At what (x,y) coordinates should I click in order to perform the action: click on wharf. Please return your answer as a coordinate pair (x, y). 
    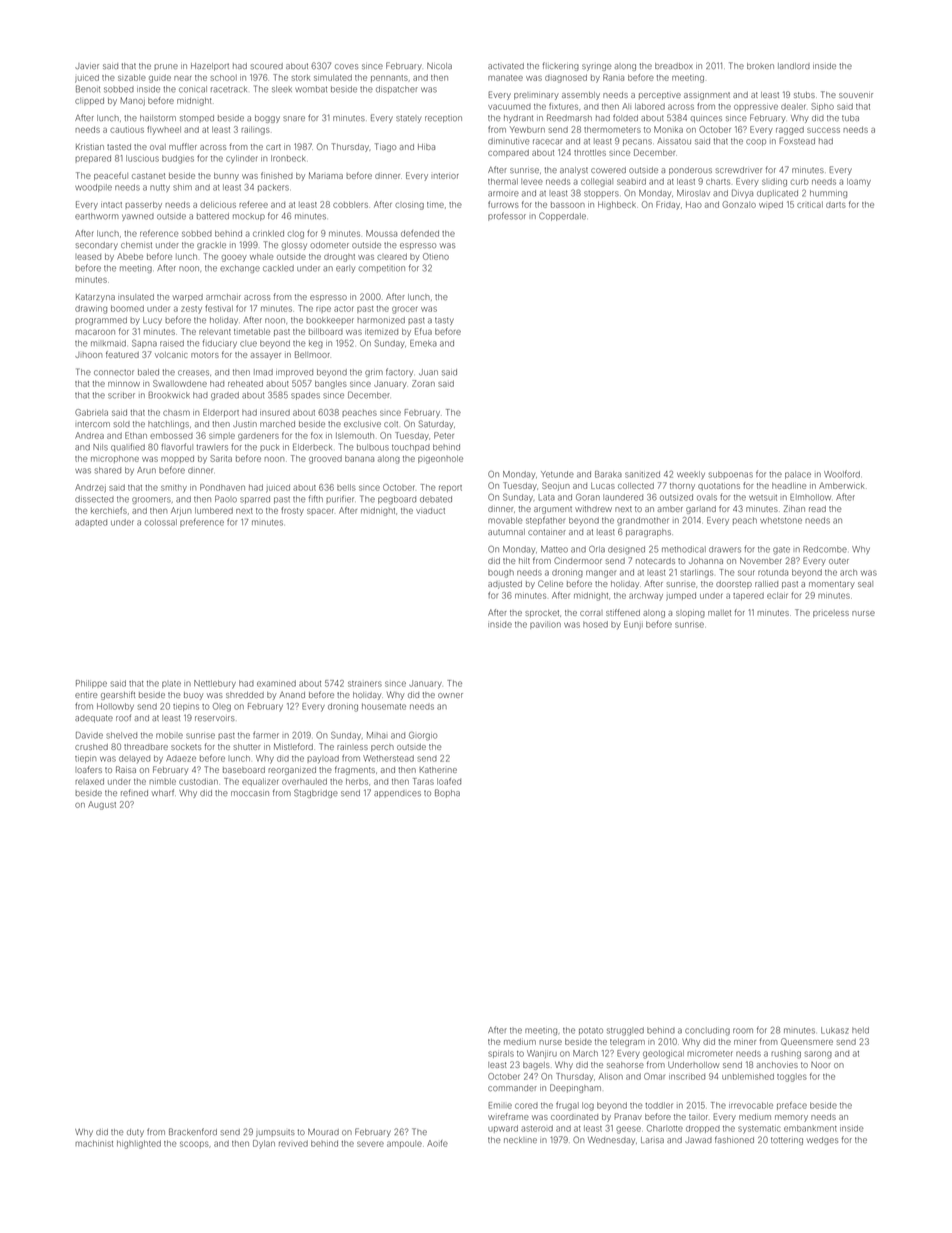
    Looking at the image, I should click on (163, 792).
